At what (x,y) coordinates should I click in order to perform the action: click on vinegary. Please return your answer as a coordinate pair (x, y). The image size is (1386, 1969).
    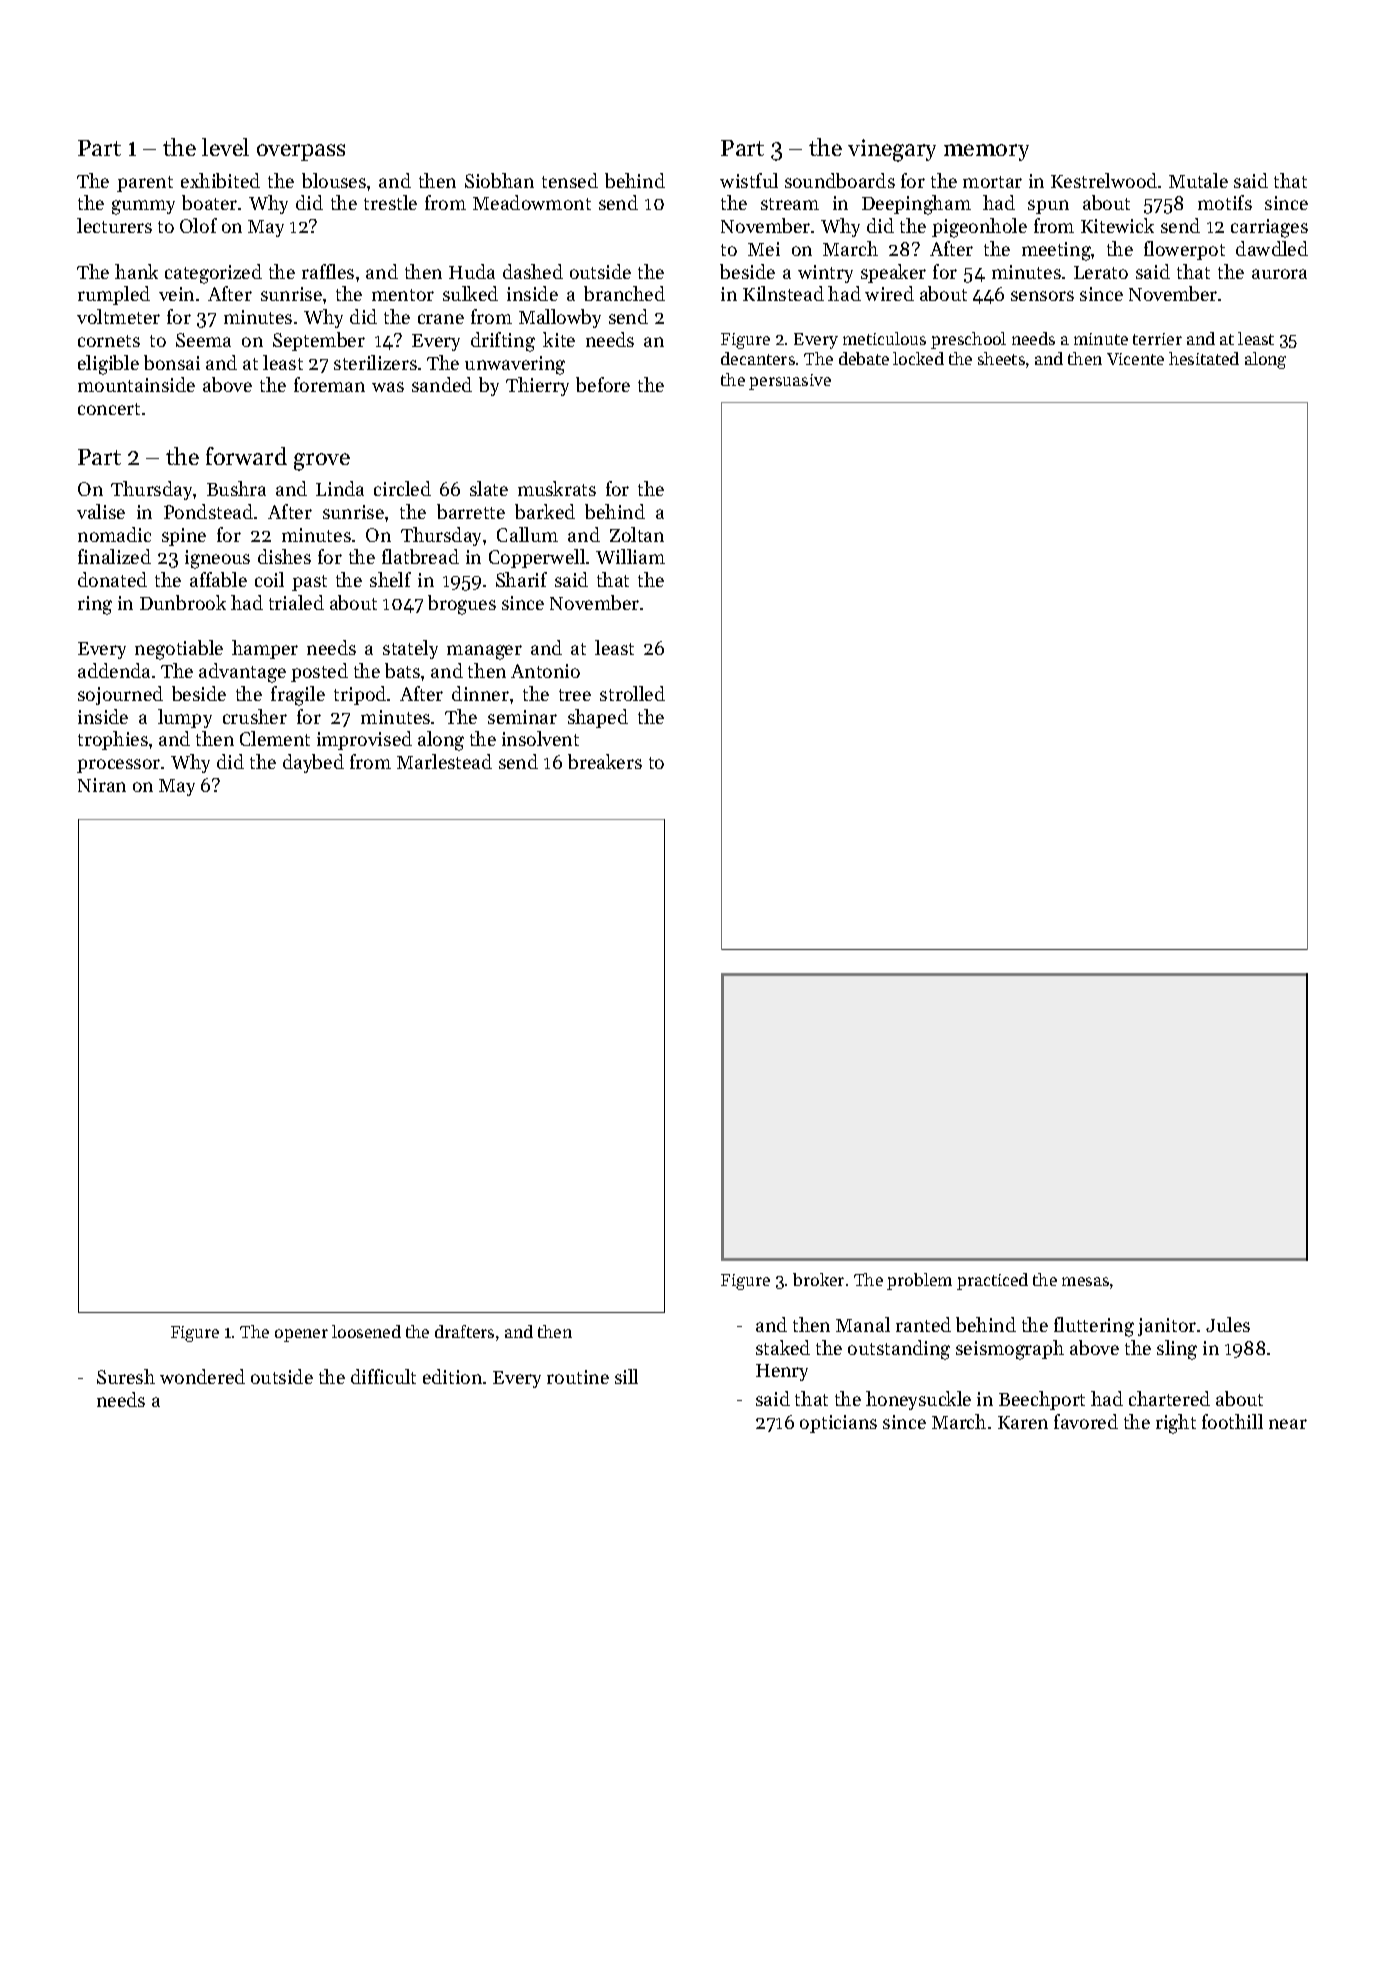
    Looking at the image, I should click on (892, 150).
